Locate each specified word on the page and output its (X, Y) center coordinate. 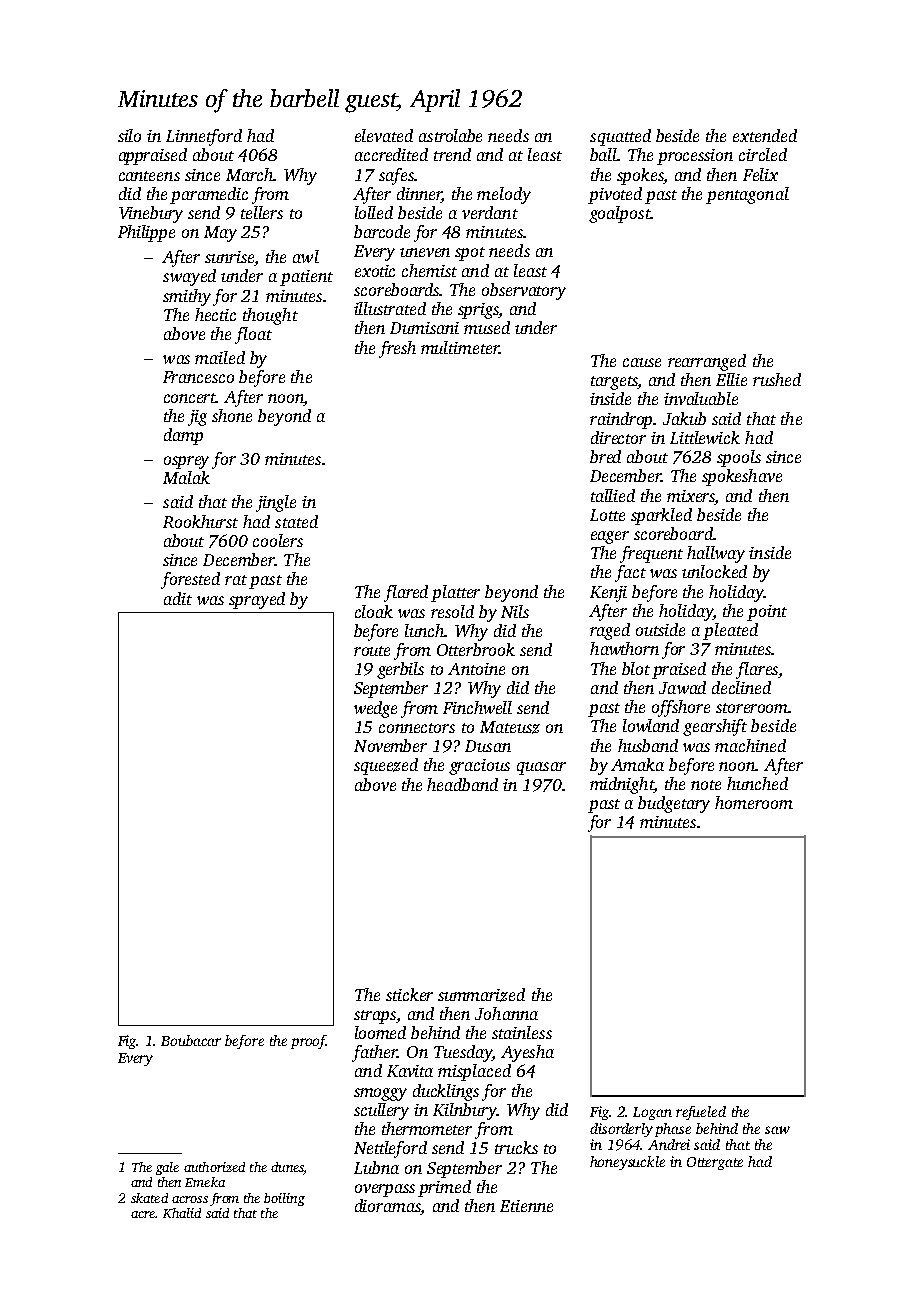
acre (143, 1214)
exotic (375, 271)
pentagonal (747, 195)
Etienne (526, 1206)
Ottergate (715, 1163)
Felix (760, 174)
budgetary (674, 804)
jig (197, 418)
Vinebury (151, 214)
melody (504, 195)
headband (462, 784)
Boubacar (191, 1040)
